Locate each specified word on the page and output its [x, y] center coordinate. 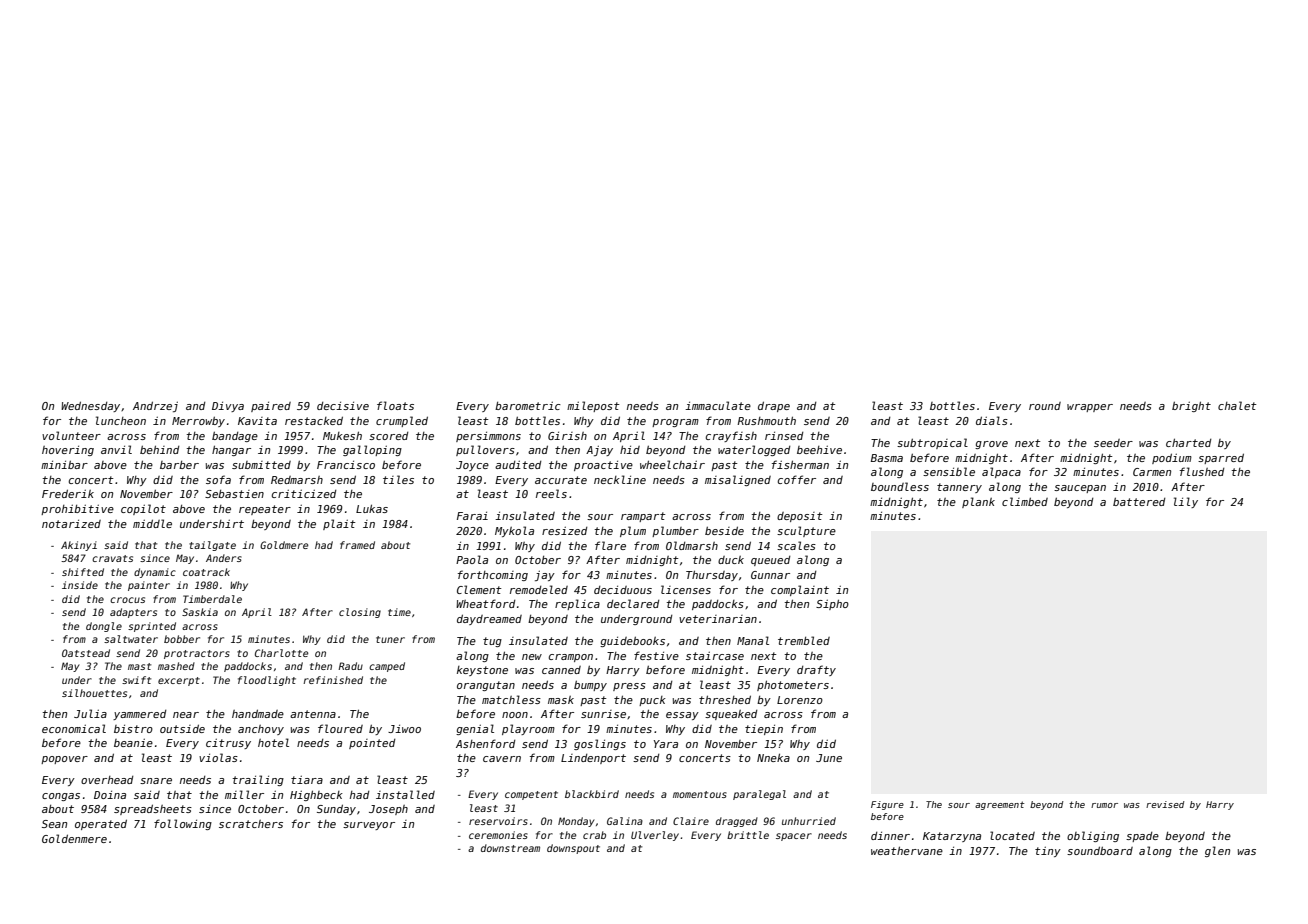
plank [978, 502]
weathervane [907, 850]
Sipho [832, 604]
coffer [797, 479]
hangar [231, 450]
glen [1217, 851]
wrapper [1090, 408]
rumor [1104, 805]
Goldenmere [74, 838]
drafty [816, 670]
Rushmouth [766, 420]
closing [360, 613]
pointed [372, 744]
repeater [265, 510]
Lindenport [593, 759]
